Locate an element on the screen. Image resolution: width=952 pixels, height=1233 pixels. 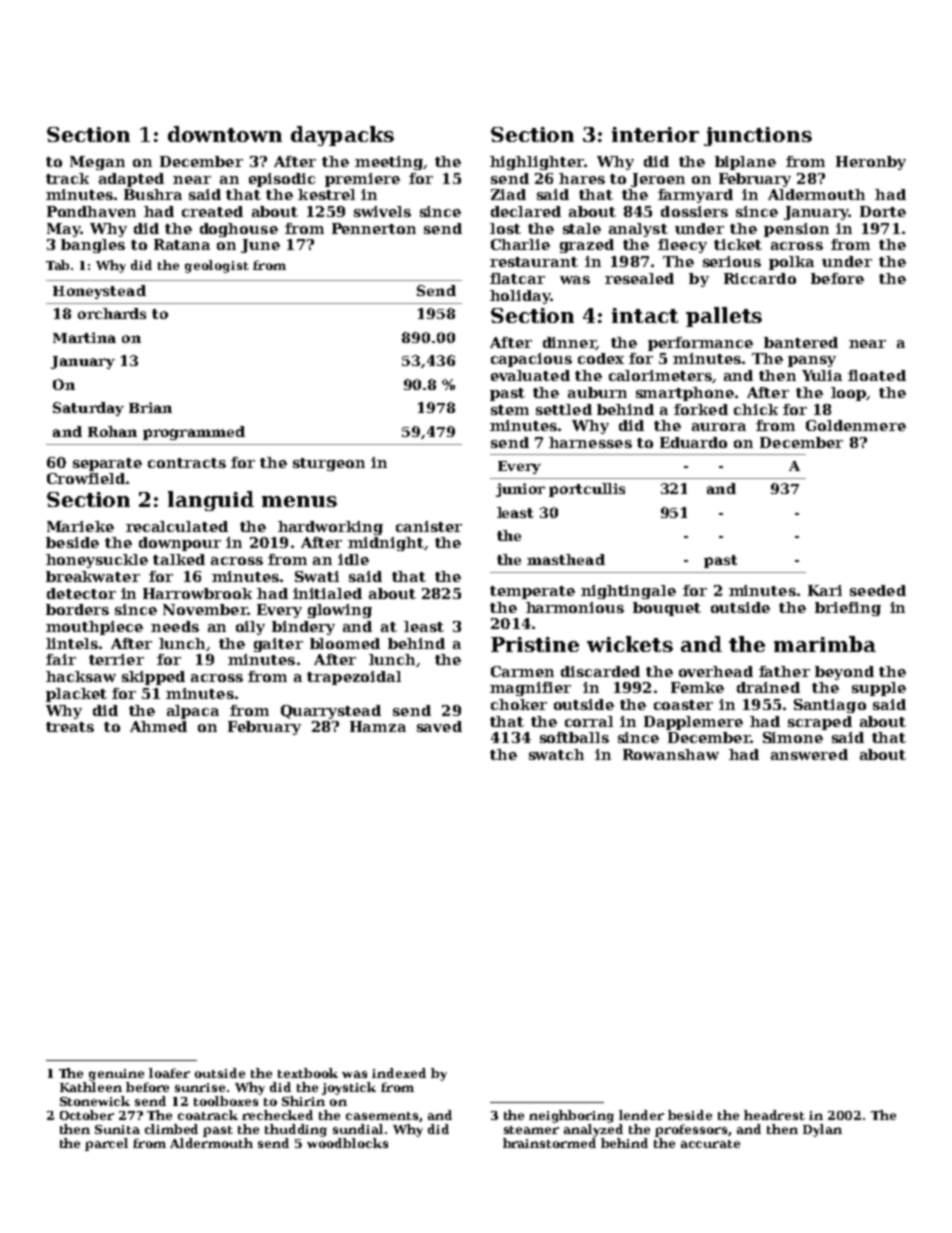
indexed is located at coordinates (399, 1073).
